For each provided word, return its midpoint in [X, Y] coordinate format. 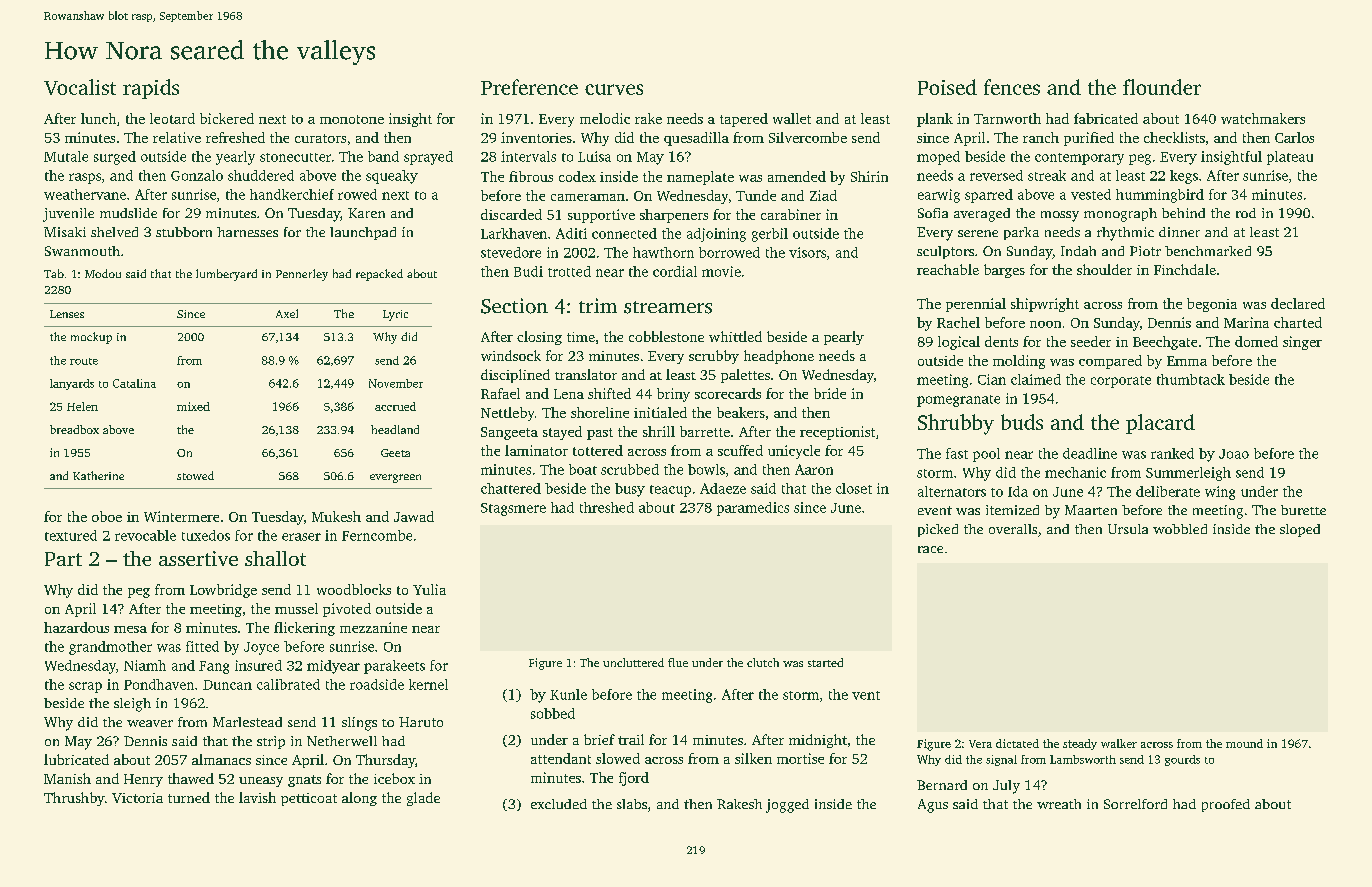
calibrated [288, 684]
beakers [741, 412]
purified [1089, 139]
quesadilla [696, 139]
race [930, 549]
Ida [1018, 491]
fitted [202, 646]
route [84, 361]
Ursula [1128, 529]
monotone [352, 119]
